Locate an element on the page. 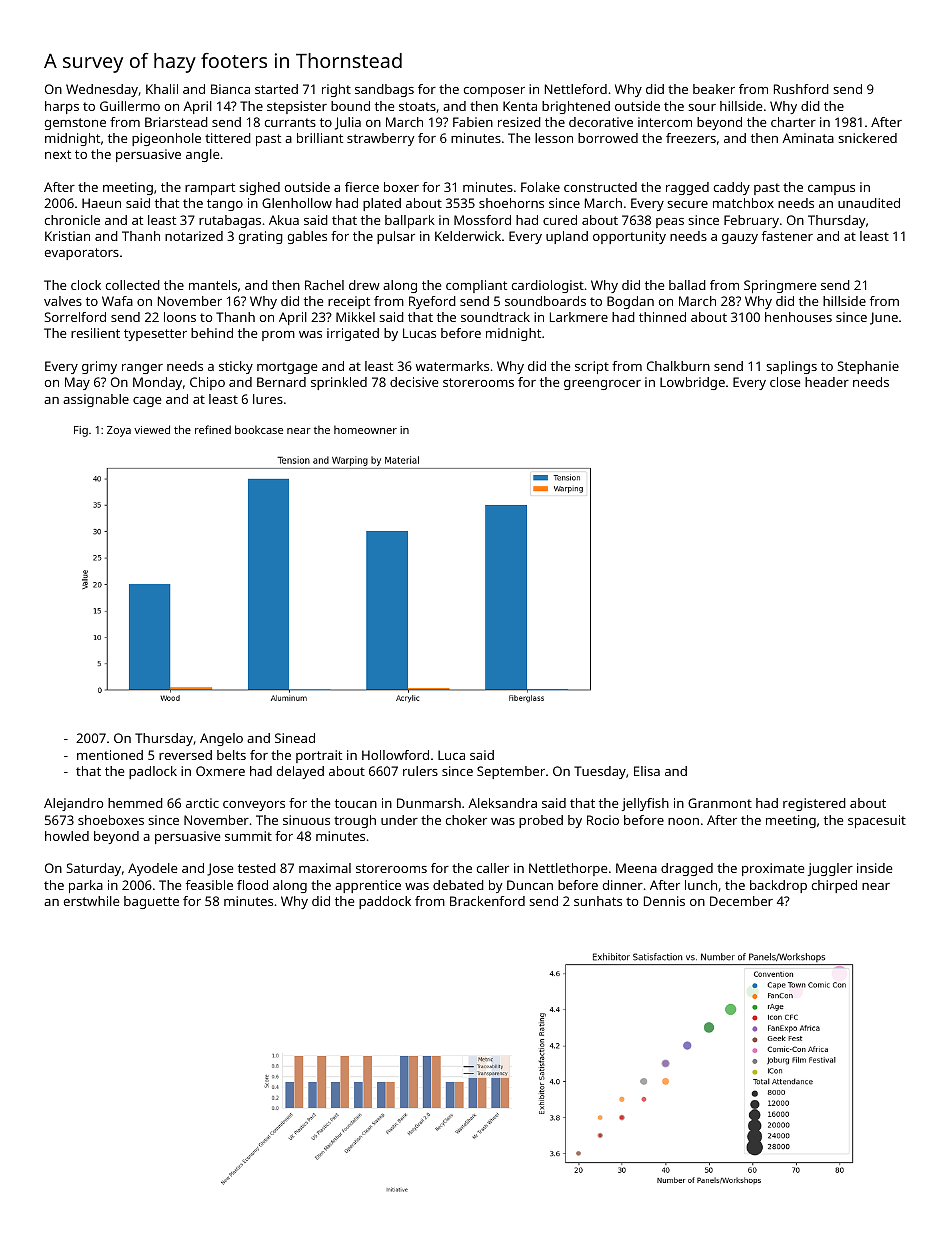 The width and height of the image is (952, 1233). greengrocer is located at coordinates (602, 385).
